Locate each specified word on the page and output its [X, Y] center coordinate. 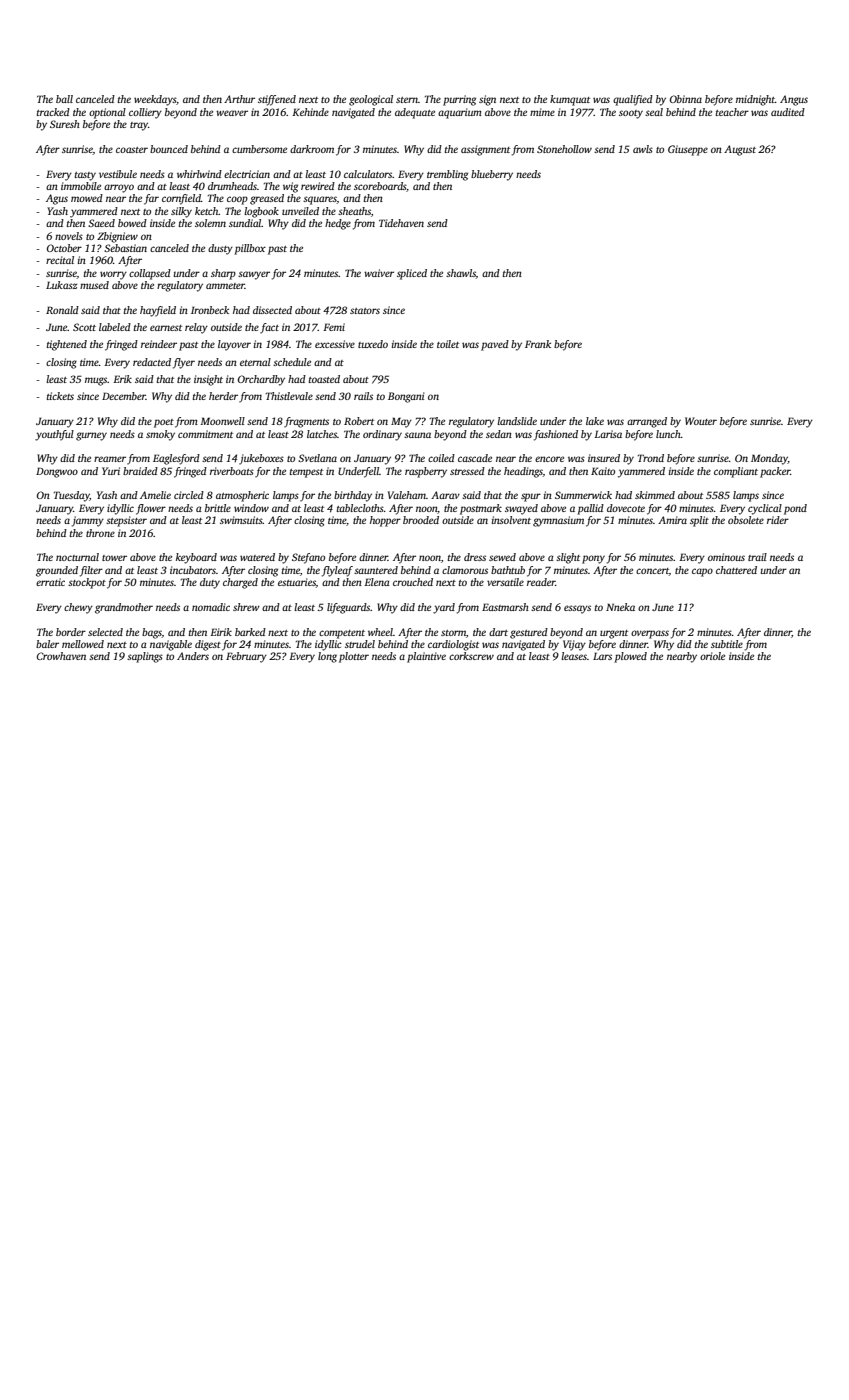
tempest [306, 473]
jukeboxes [261, 459]
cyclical [765, 509]
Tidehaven [401, 223]
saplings [145, 657]
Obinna [686, 99]
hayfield [158, 311]
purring [459, 100]
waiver [379, 273]
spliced [412, 274]
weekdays [155, 100]
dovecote [626, 508]
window [251, 508]
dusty [220, 249]
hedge [338, 224]
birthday [353, 496]
